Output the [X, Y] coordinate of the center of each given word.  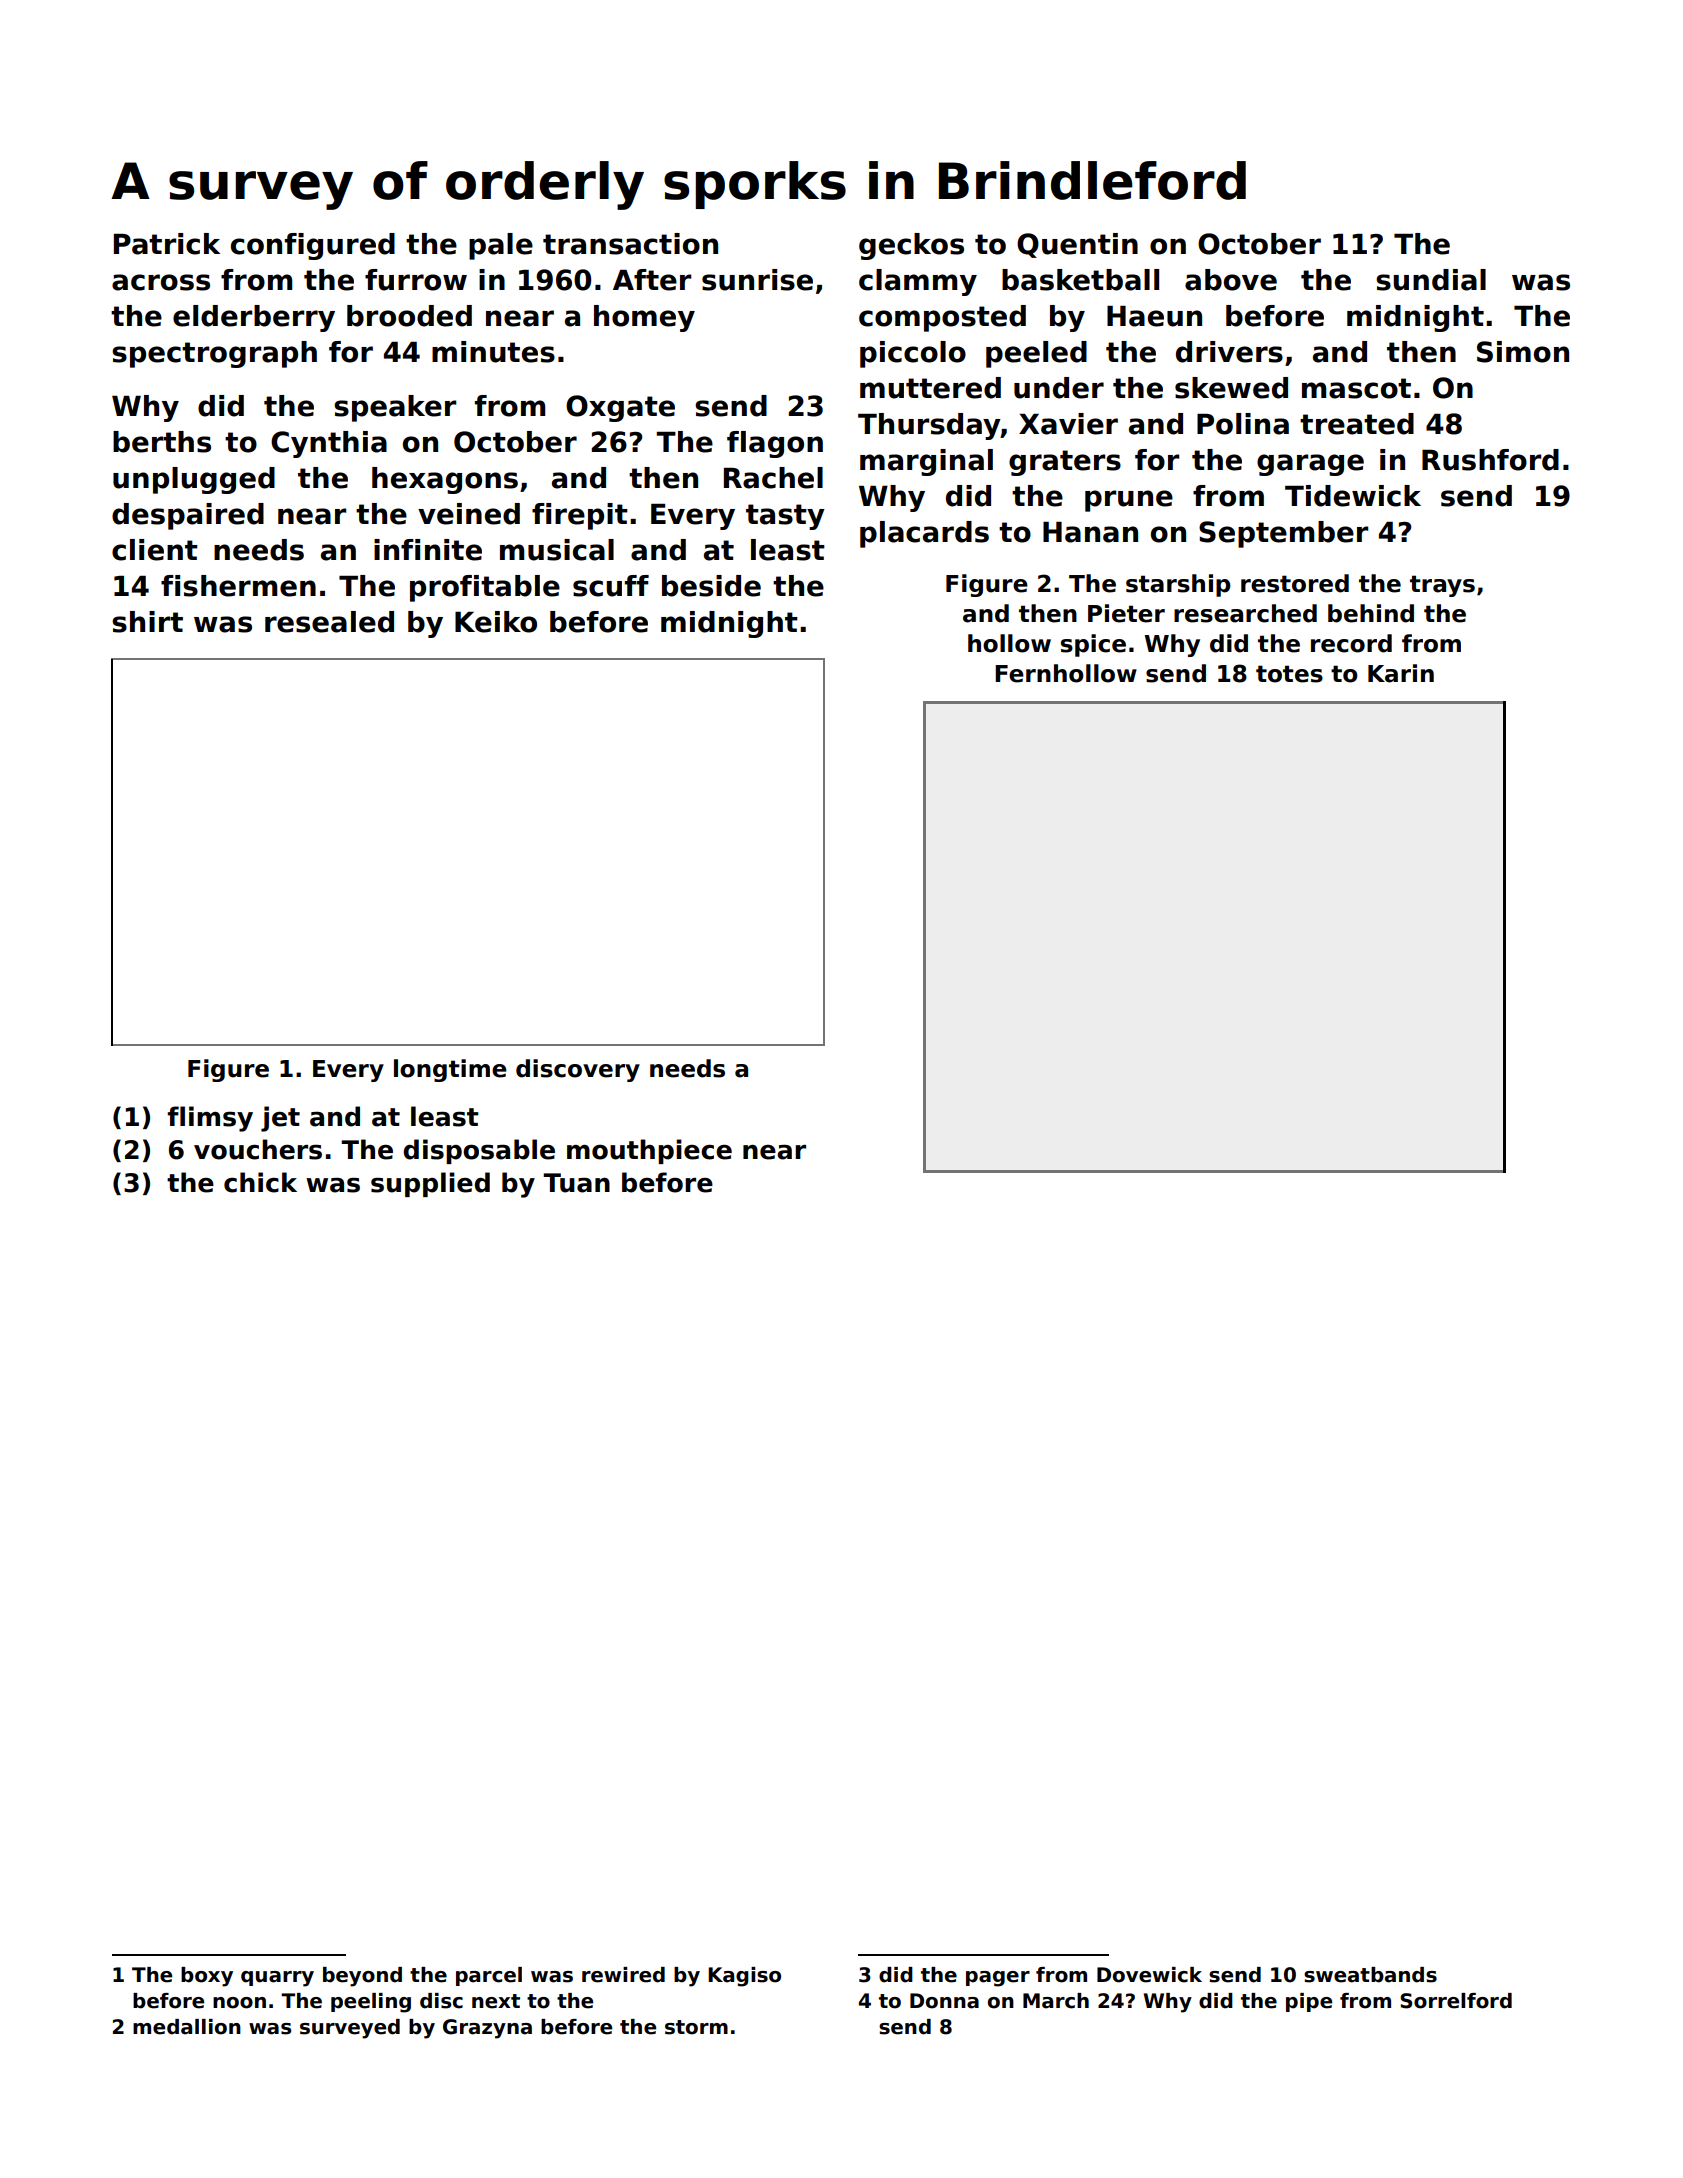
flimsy [210, 1119]
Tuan [576, 1183]
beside [711, 586]
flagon [775, 444]
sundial [1431, 280]
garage [1310, 465]
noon [239, 2003]
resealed [329, 622]
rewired [623, 1975]
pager [998, 1979]
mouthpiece [649, 1151]
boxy [207, 1977]
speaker [395, 408]
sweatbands [1370, 1975]
